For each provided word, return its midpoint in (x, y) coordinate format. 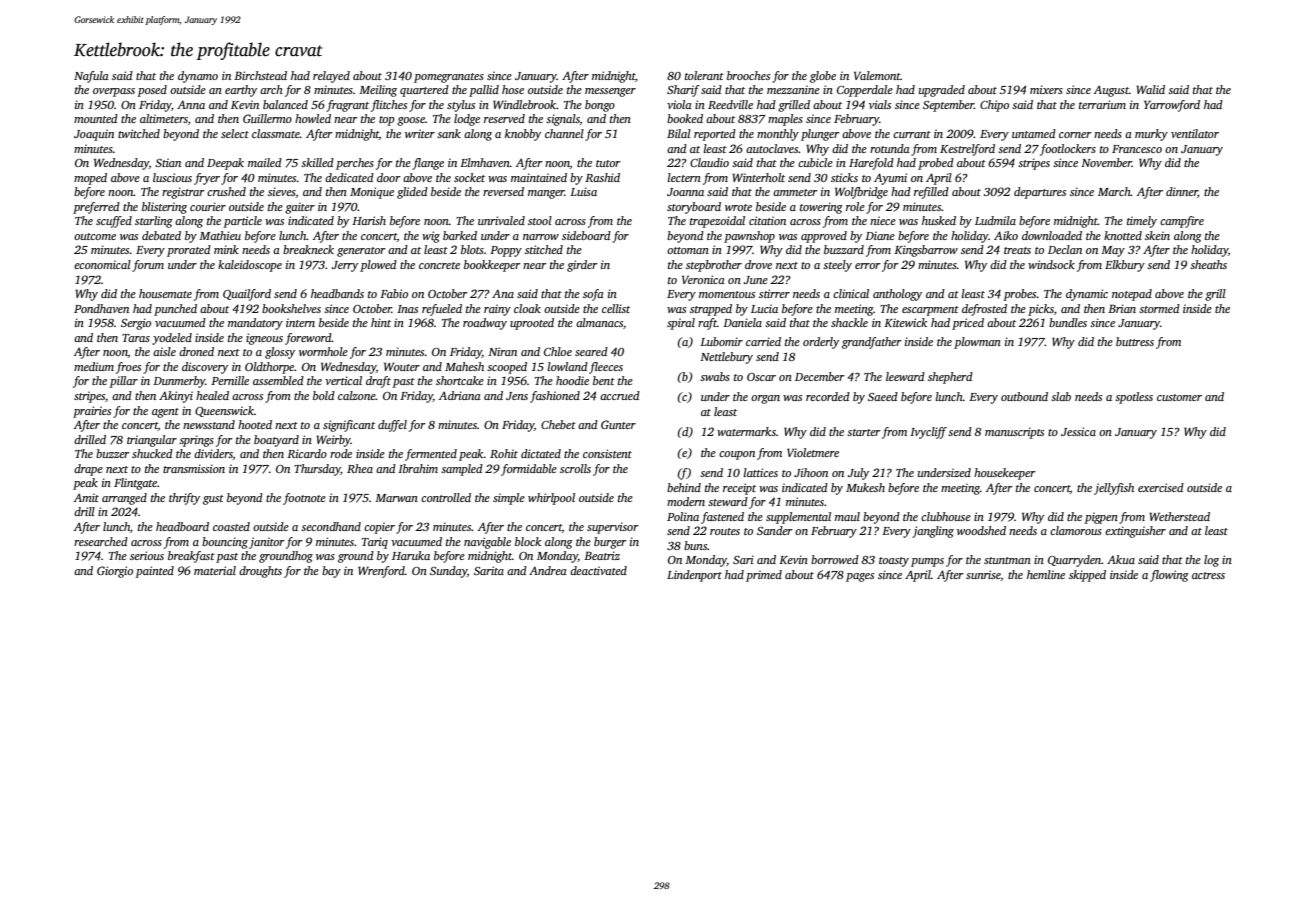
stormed (1159, 308)
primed (764, 576)
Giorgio (115, 572)
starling (154, 222)
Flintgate (135, 484)
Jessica (1078, 431)
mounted (96, 118)
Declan (1065, 249)
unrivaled (501, 220)
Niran (502, 351)
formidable (529, 470)
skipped (1087, 576)
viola (679, 104)
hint (381, 322)
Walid (1150, 89)
